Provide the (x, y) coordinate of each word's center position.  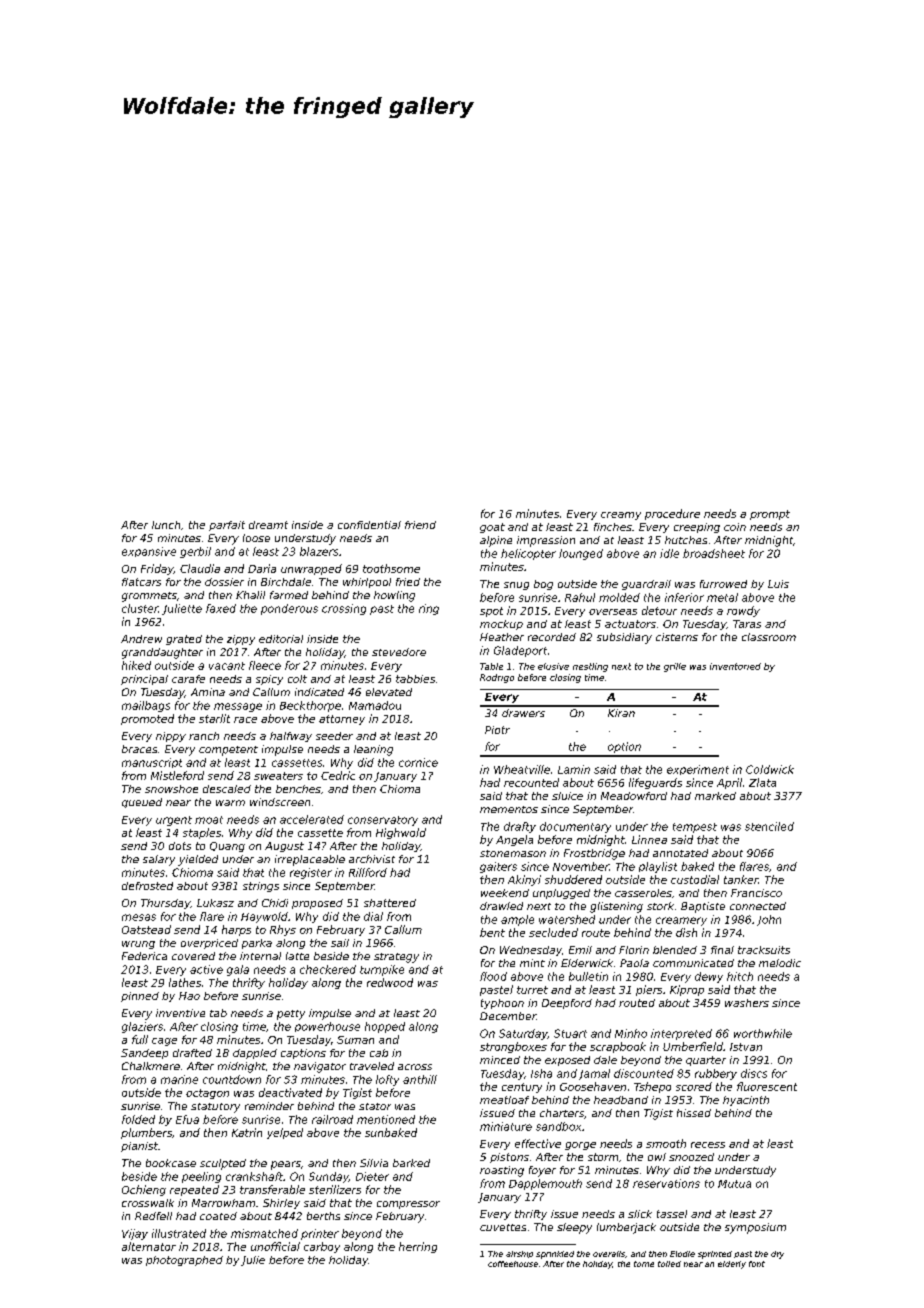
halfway (291, 737)
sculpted (223, 1164)
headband (621, 1100)
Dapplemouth (545, 1184)
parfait (227, 526)
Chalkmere (151, 1066)
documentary (575, 827)
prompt (770, 515)
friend (420, 525)
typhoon (502, 1004)
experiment (698, 770)
